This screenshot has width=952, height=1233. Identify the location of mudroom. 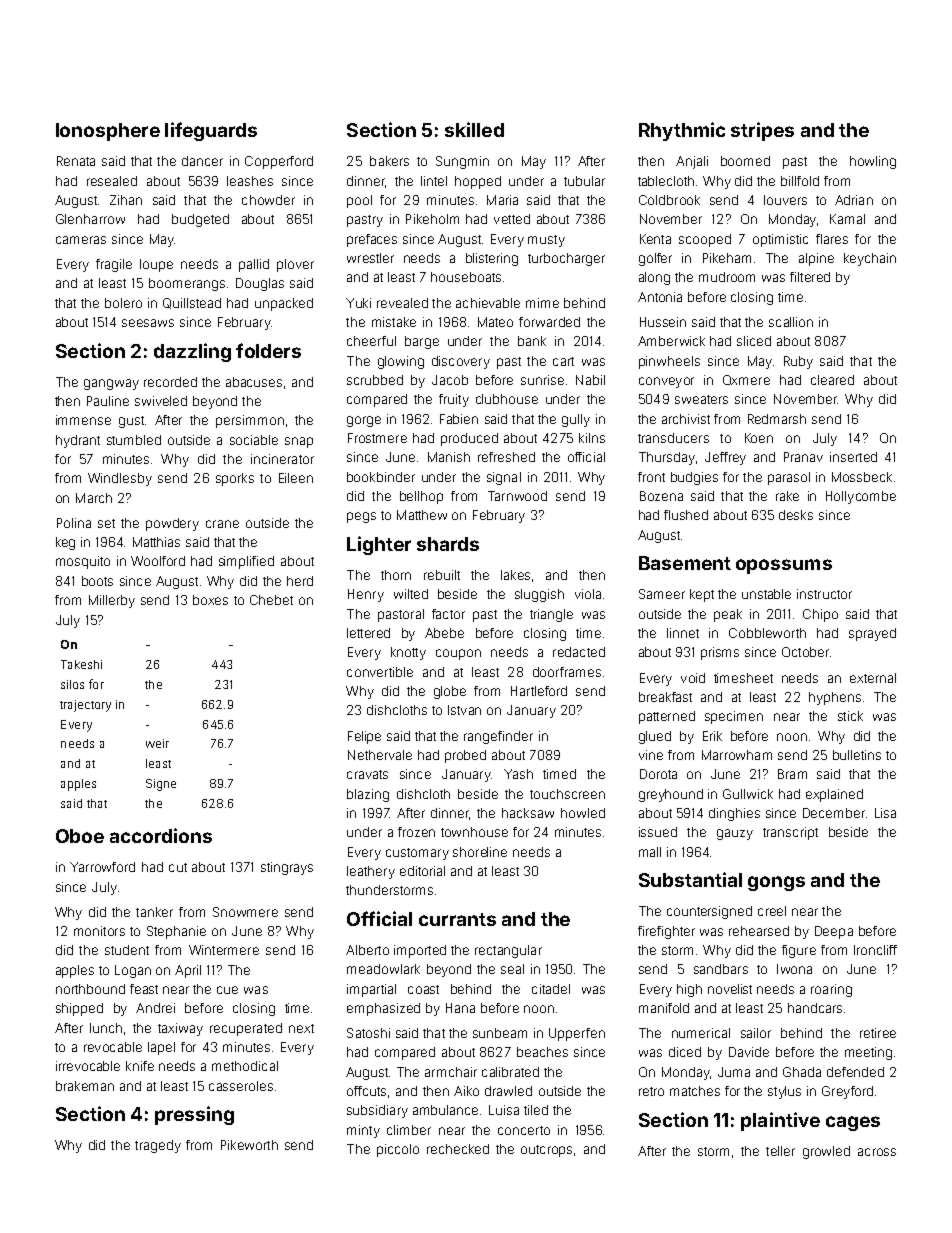
(727, 277).
